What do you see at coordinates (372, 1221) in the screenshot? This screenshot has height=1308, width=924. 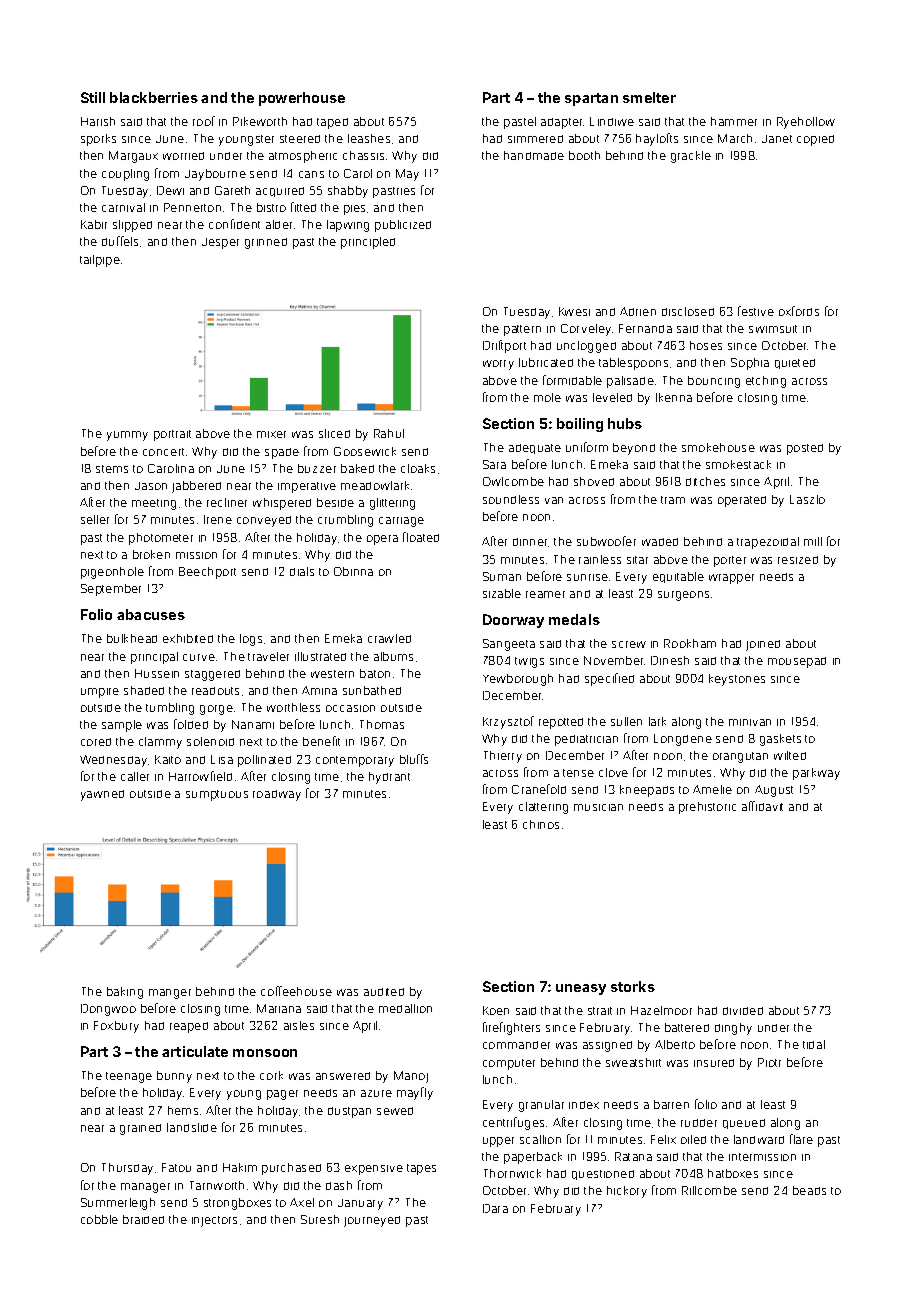 I see `journeyed` at bounding box center [372, 1221].
